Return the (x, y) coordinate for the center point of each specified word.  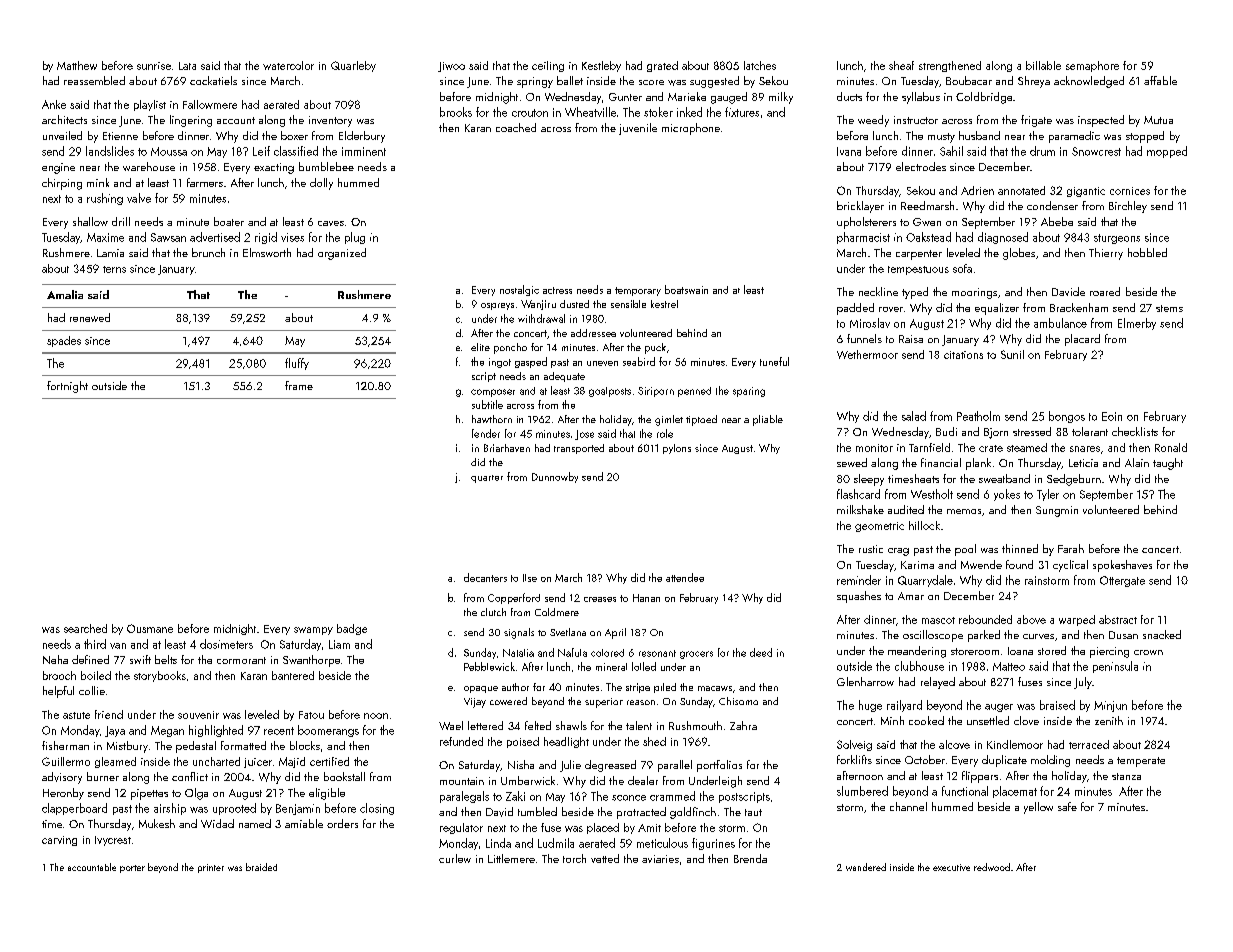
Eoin (1112, 416)
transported (579, 449)
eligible (327, 794)
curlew (455, 858)
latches (760, 65)
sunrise (154, 66)
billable (1043, 65)
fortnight (67, 387)
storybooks (160, 676)
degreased (610, 766)
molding (1050, 761)
